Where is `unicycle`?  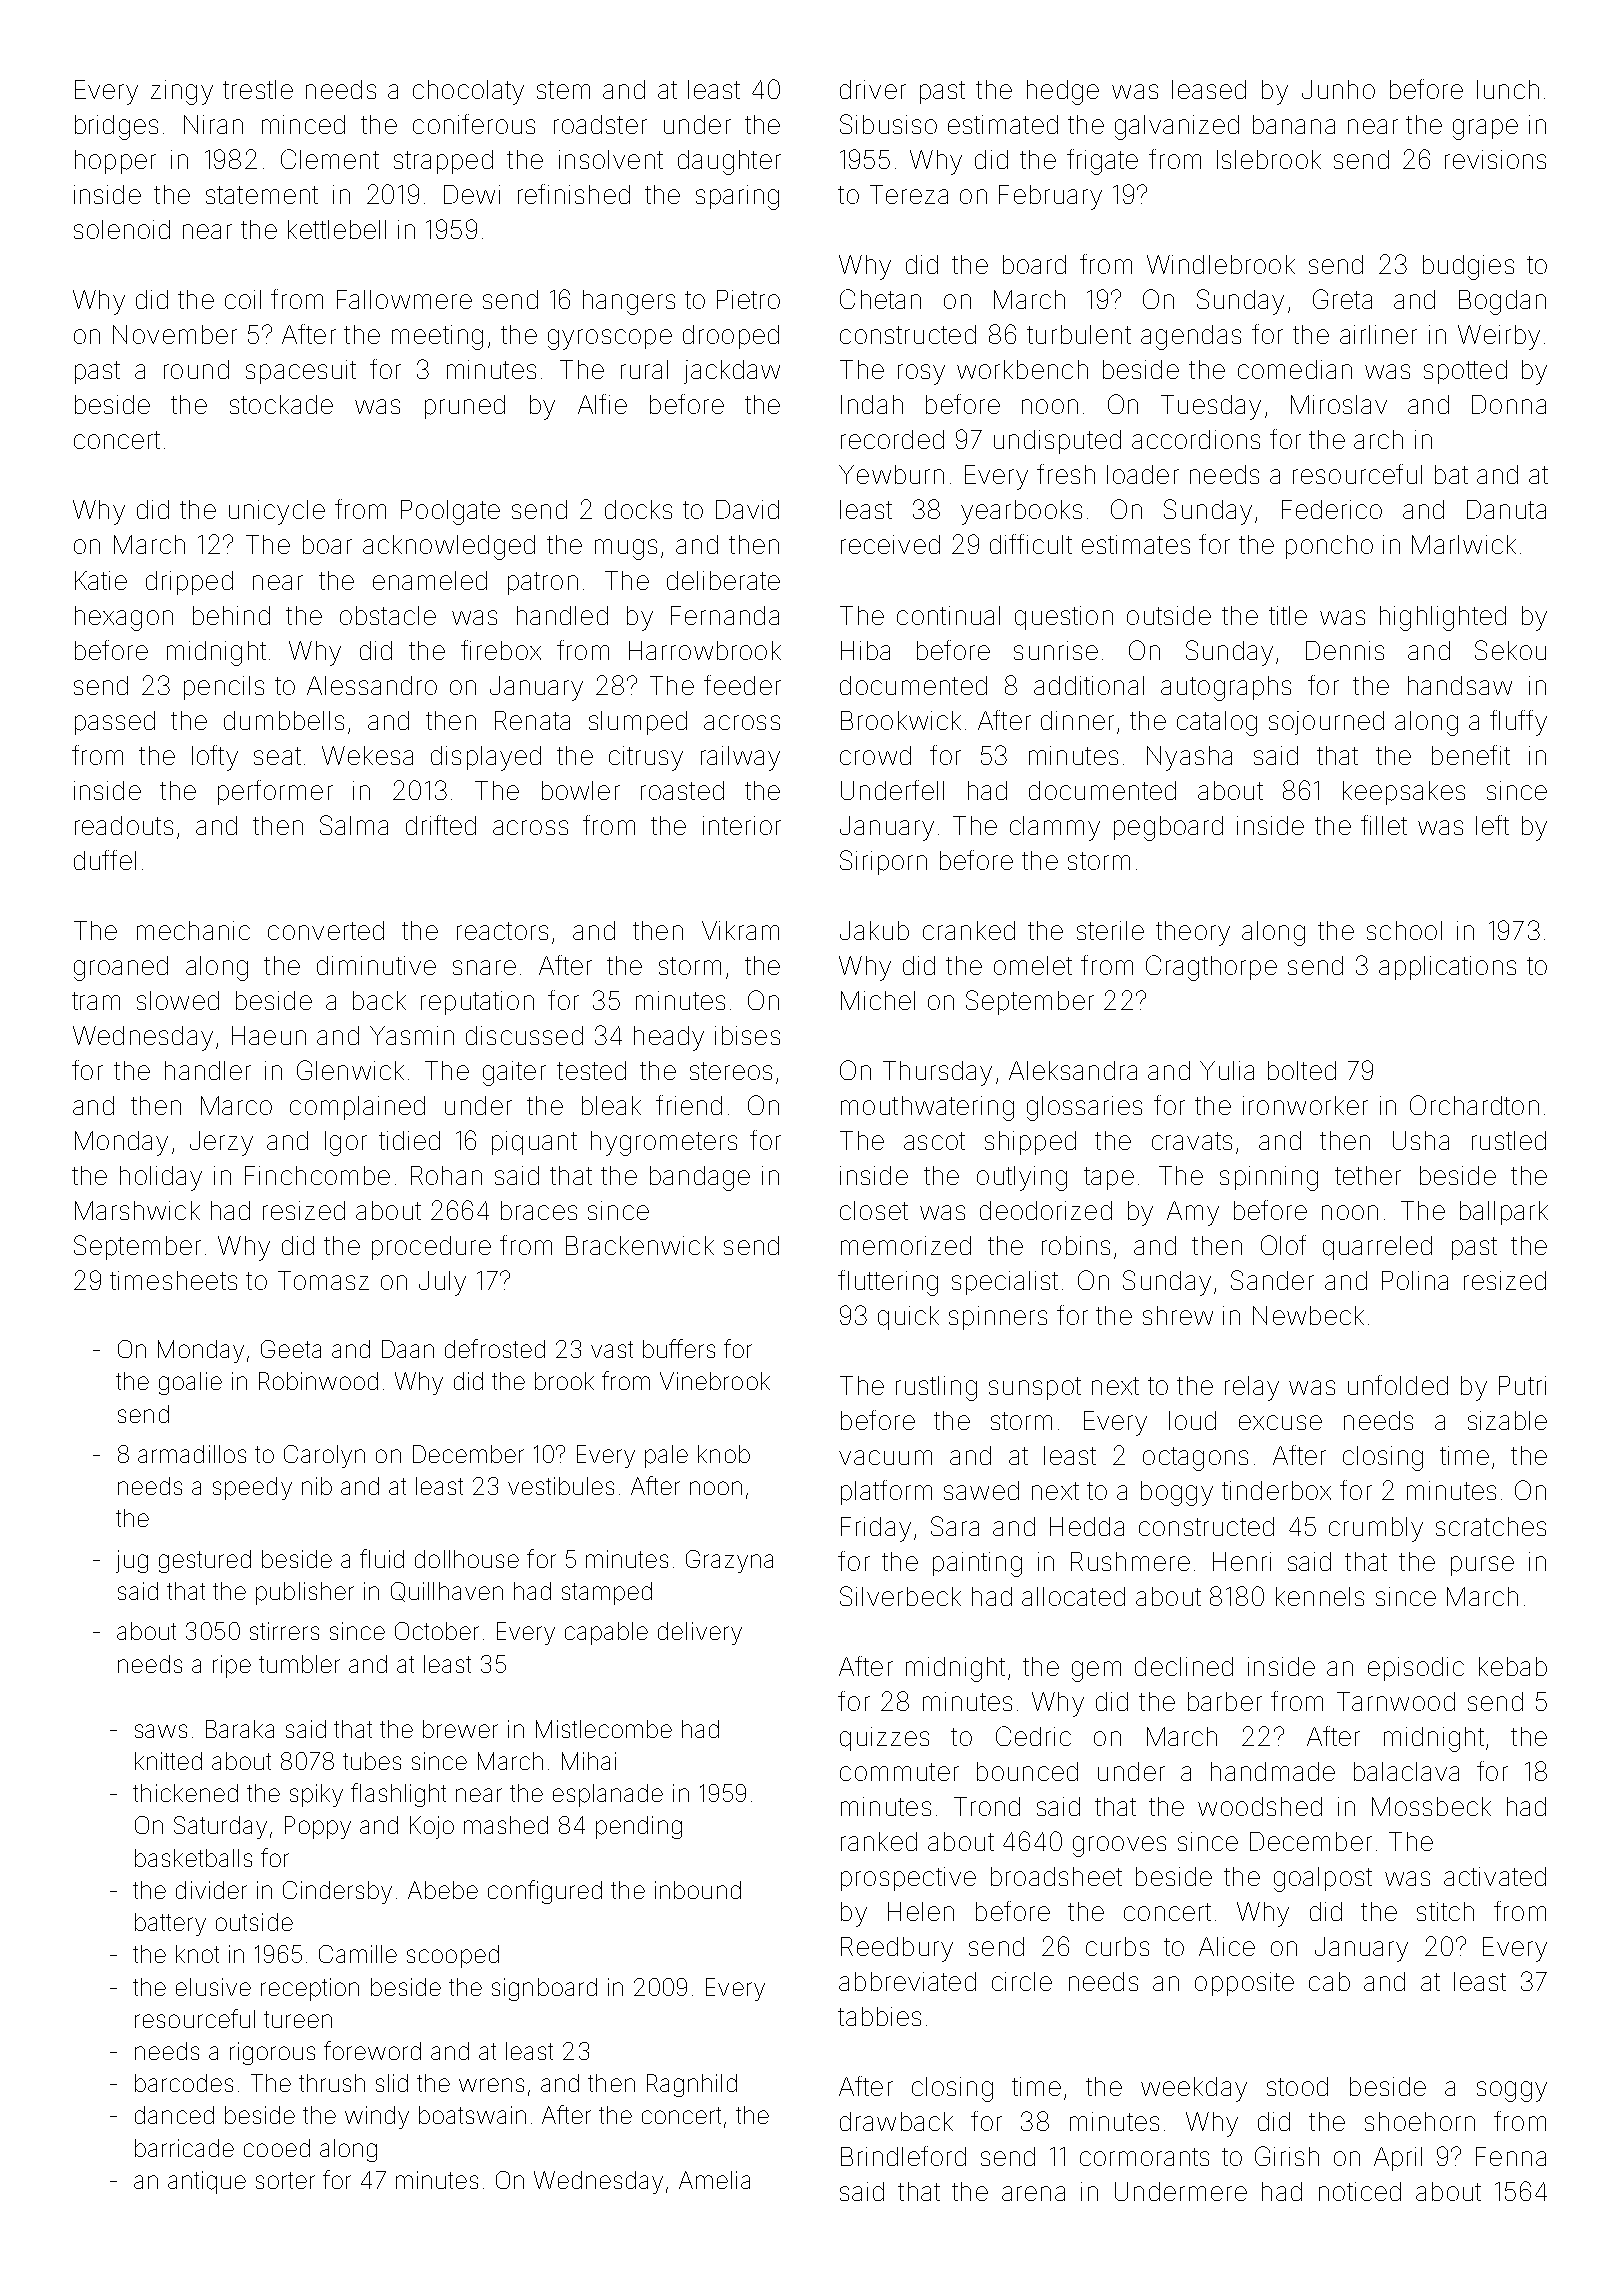
unicycle is located at coordinates (277, 512).
